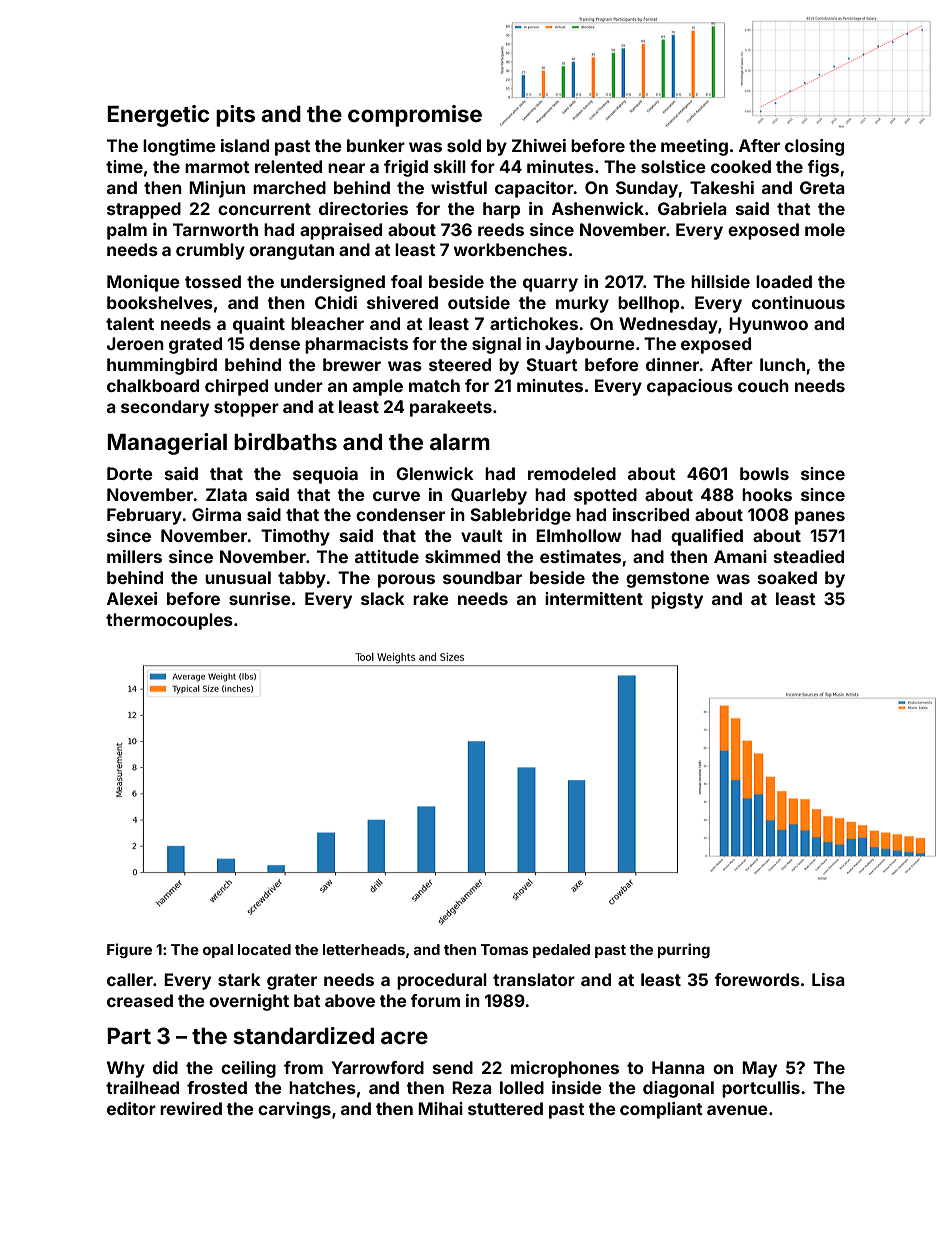 Image resolution: width=952 pixels, height=1233 pixels. What do you see at coordinates (694, 147) in the screenshot?
I see `meeting` at bounding box center [694, 147].
